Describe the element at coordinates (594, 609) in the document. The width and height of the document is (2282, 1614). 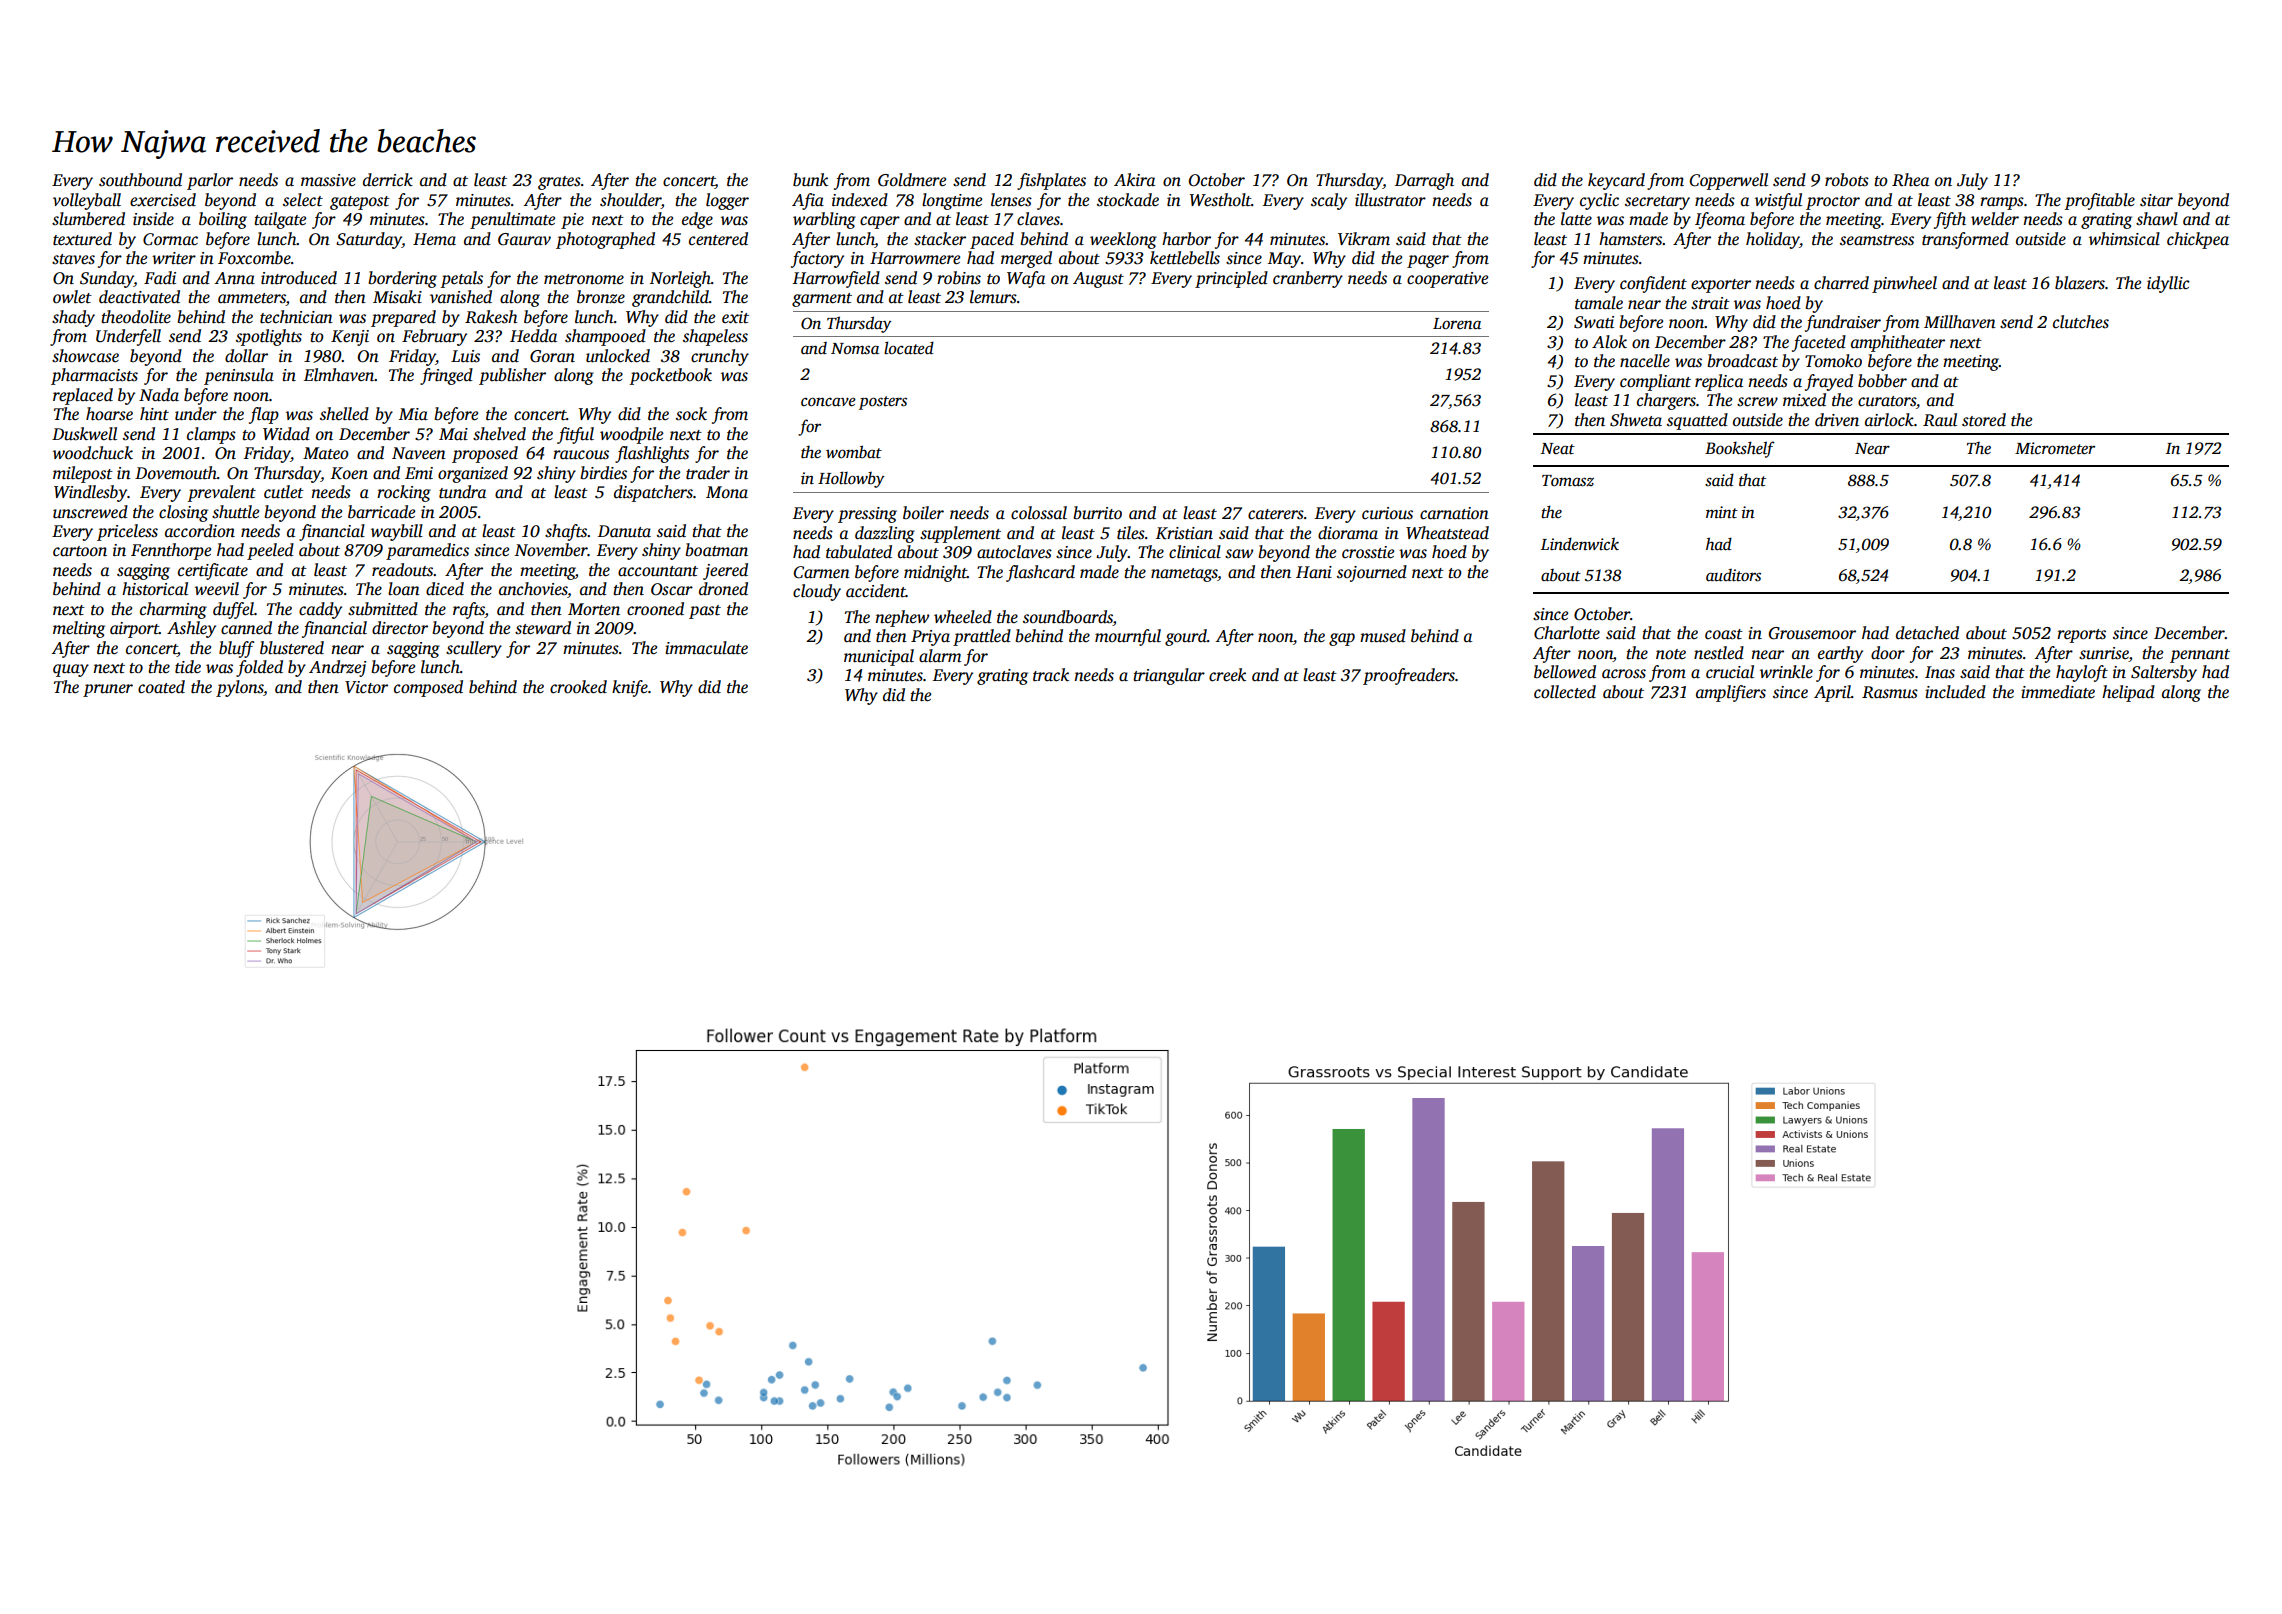
I see `Morten` at that location.
